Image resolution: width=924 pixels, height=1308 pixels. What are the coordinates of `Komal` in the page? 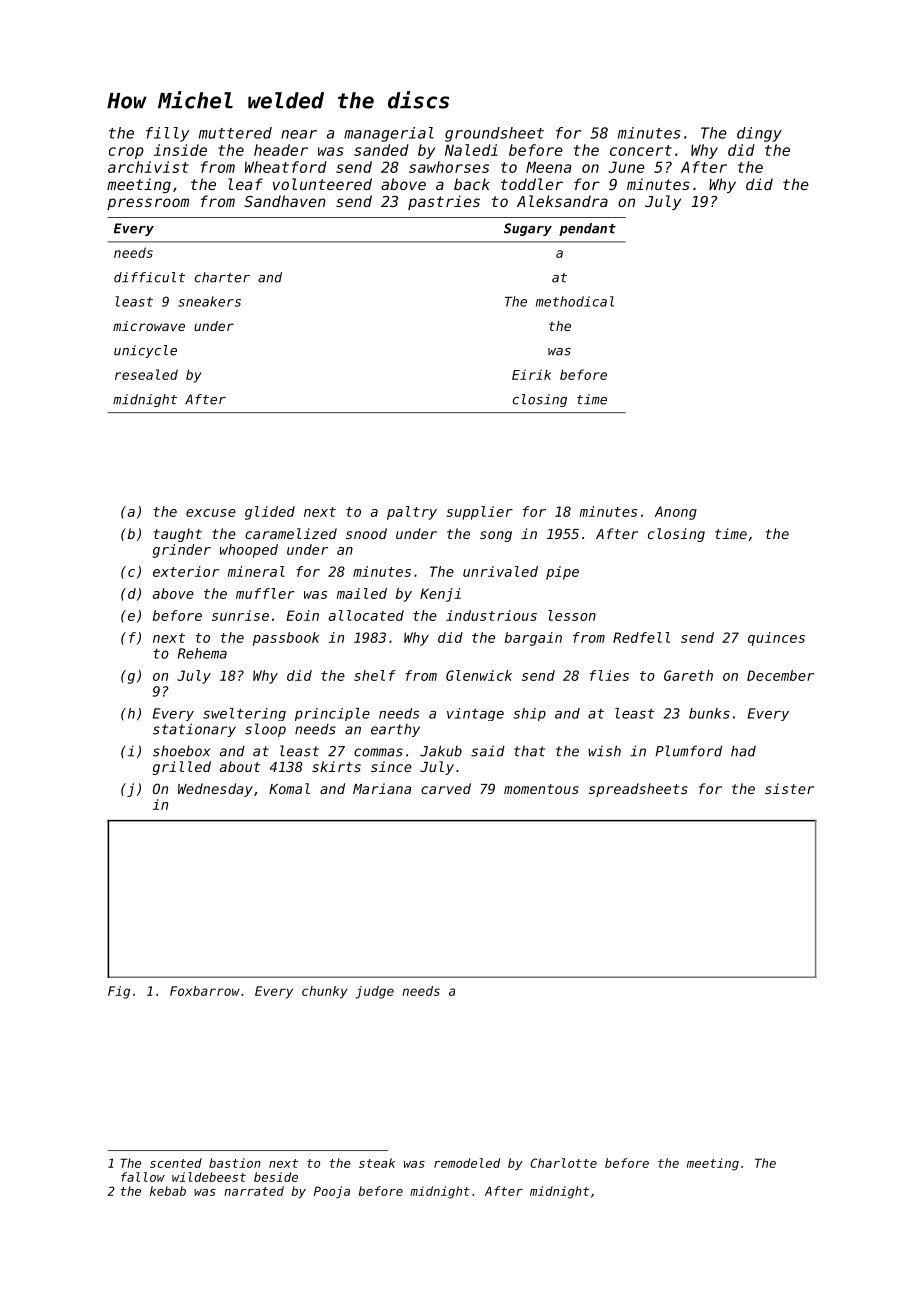 It's located at (289, 788).
